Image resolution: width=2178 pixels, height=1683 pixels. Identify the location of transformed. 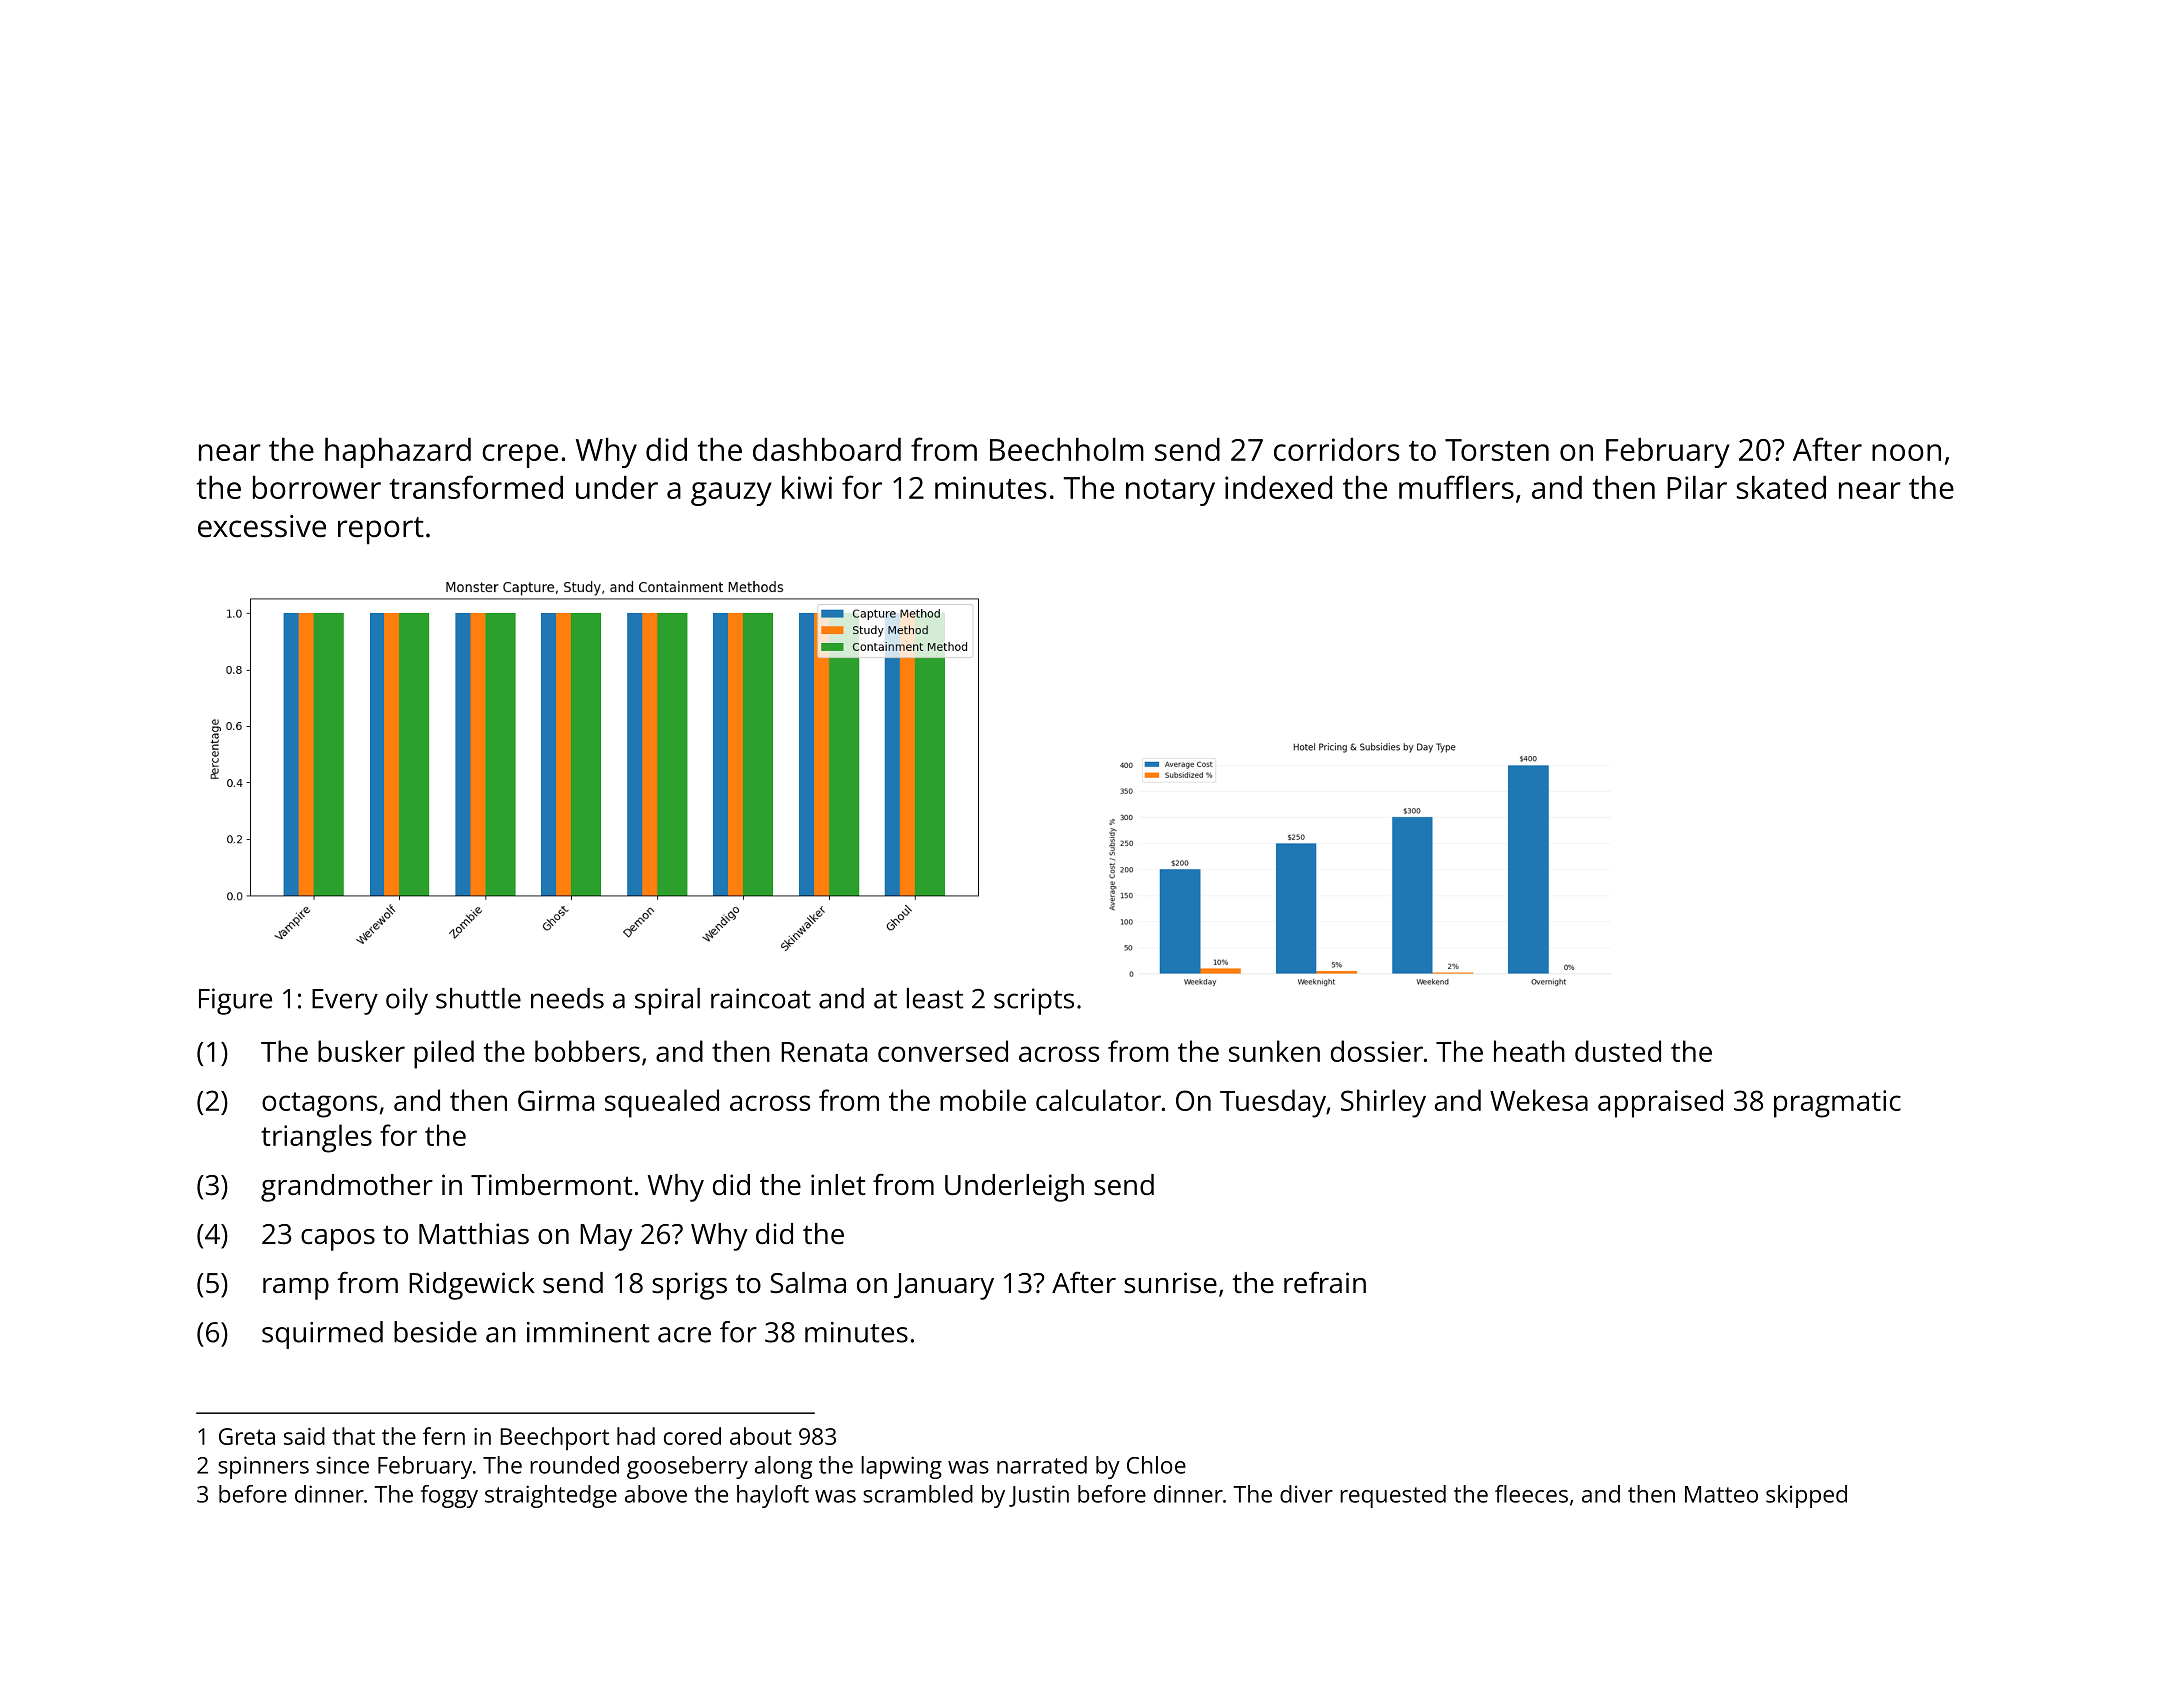
(476, 487).
